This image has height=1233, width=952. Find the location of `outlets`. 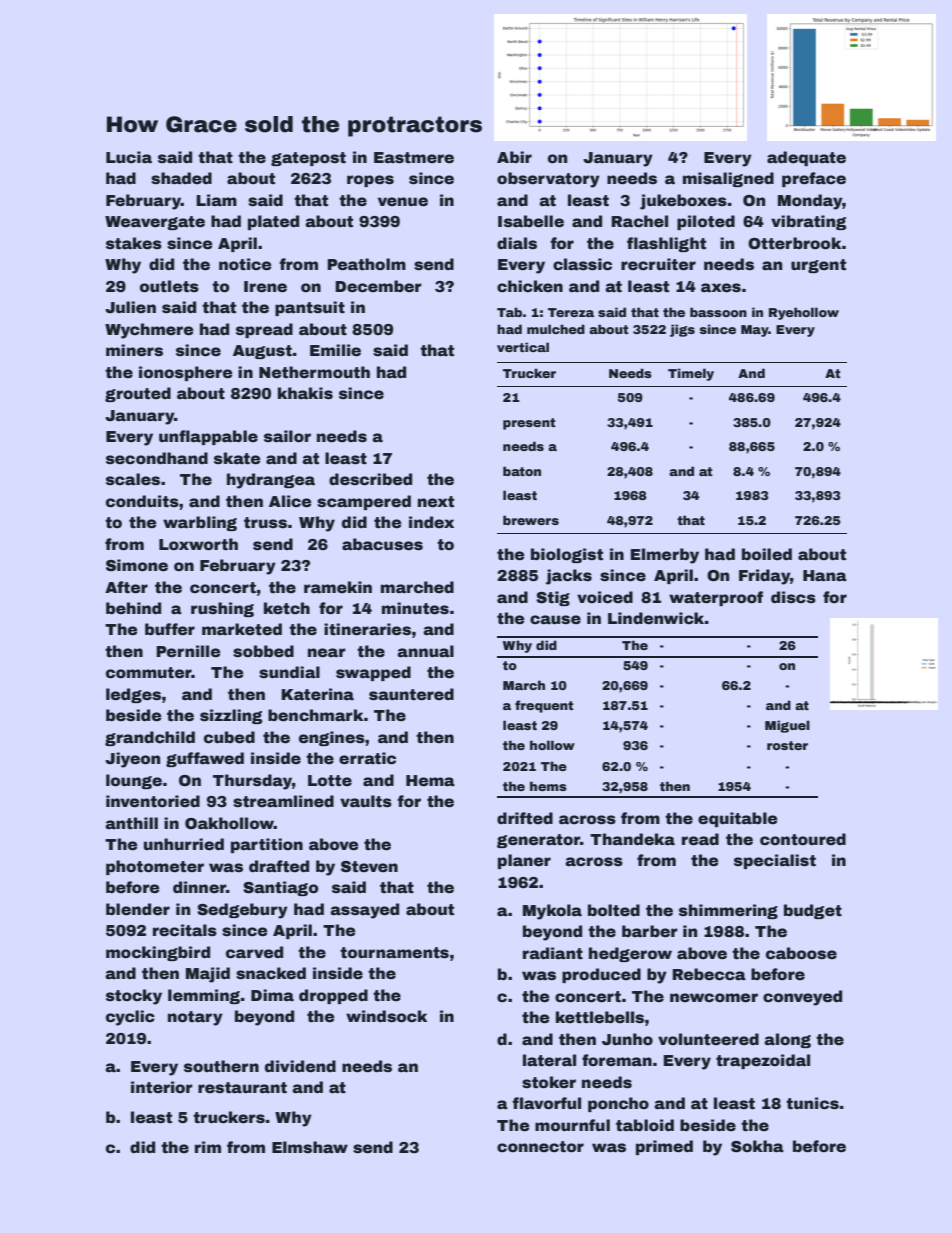

outlets is located at coordinates (169, 286).
